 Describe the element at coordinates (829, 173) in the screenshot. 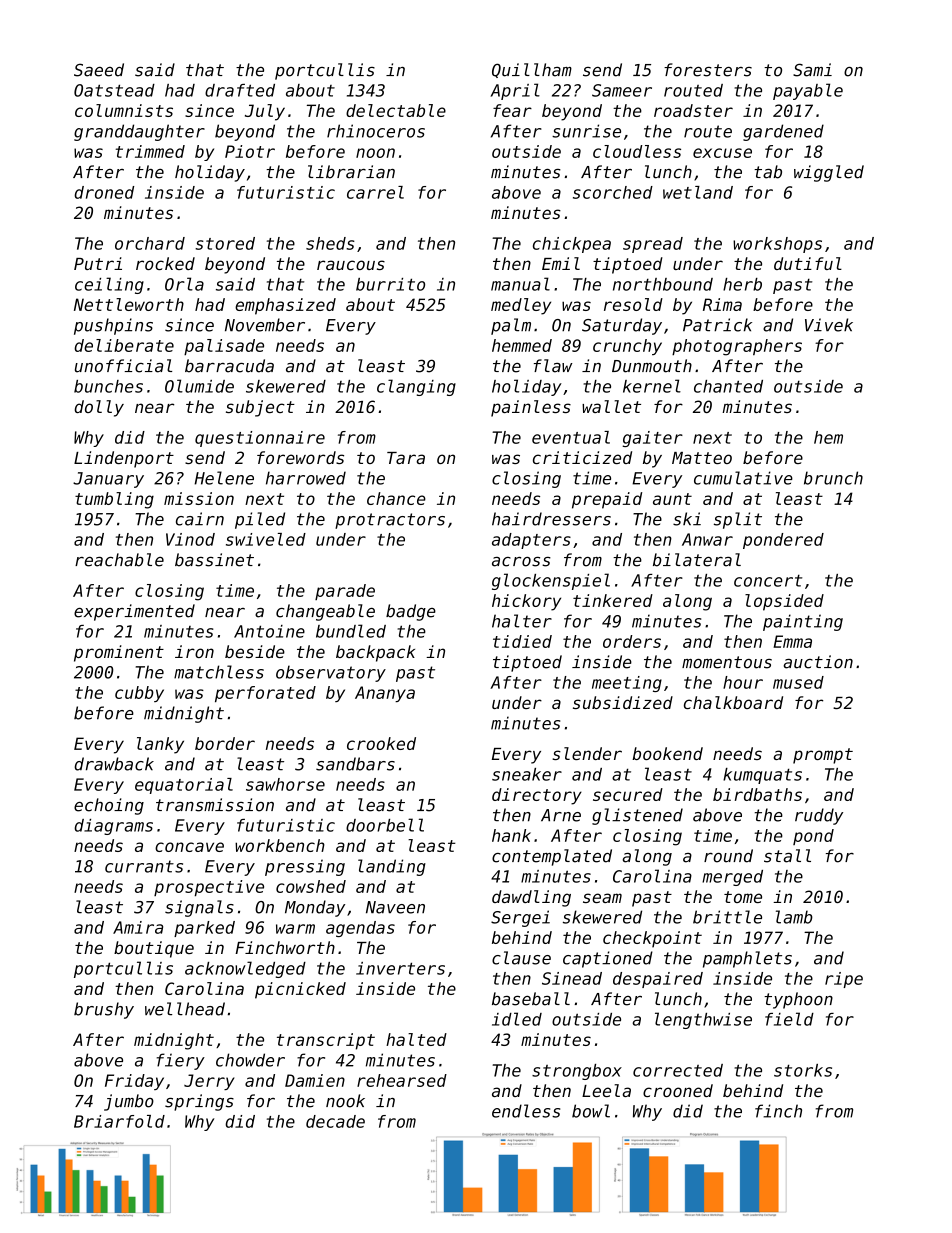

I see `wiggled` at that location.
